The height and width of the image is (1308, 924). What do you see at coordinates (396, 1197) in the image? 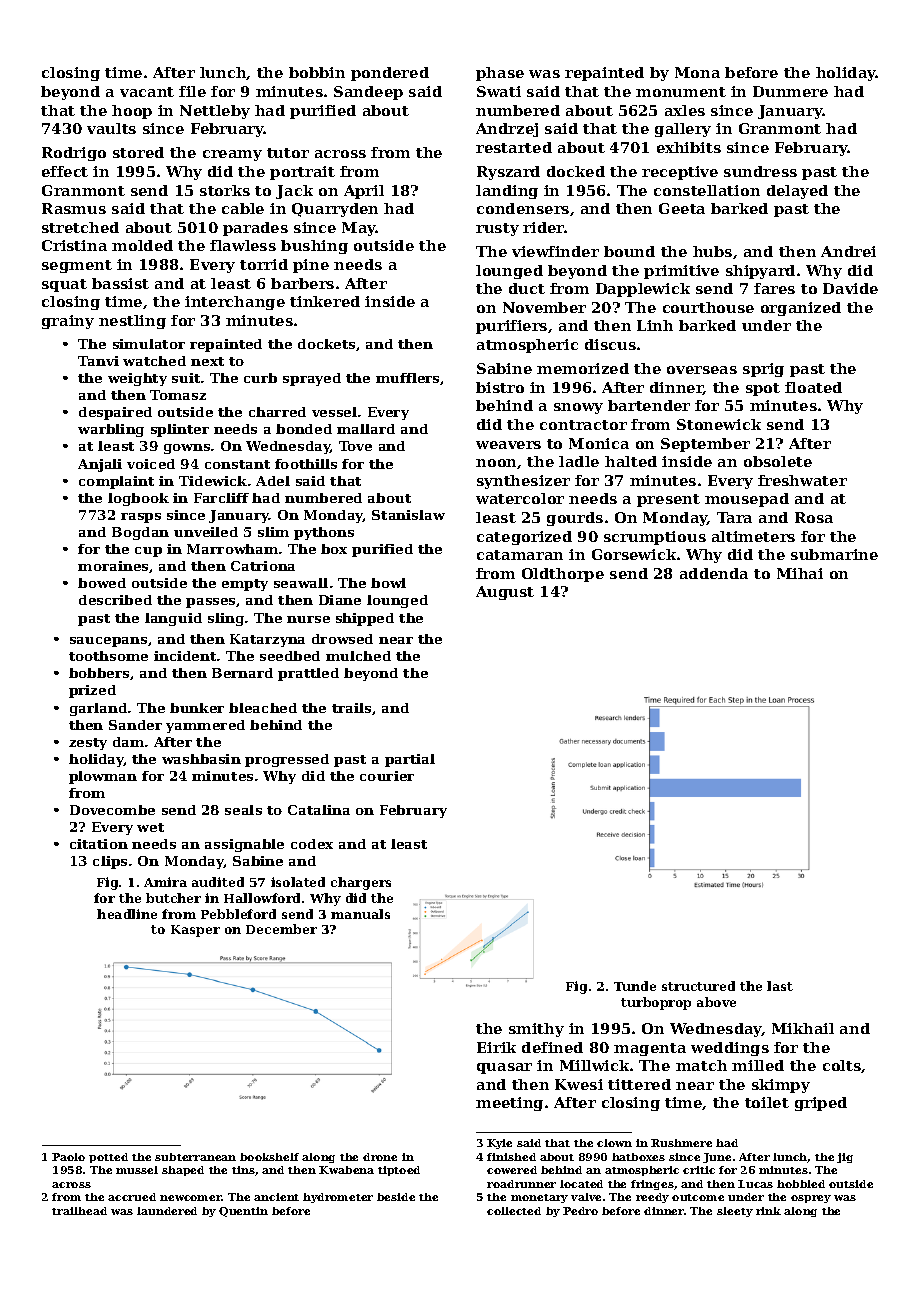
I see `beside` at bounding box center [396, 1197].
